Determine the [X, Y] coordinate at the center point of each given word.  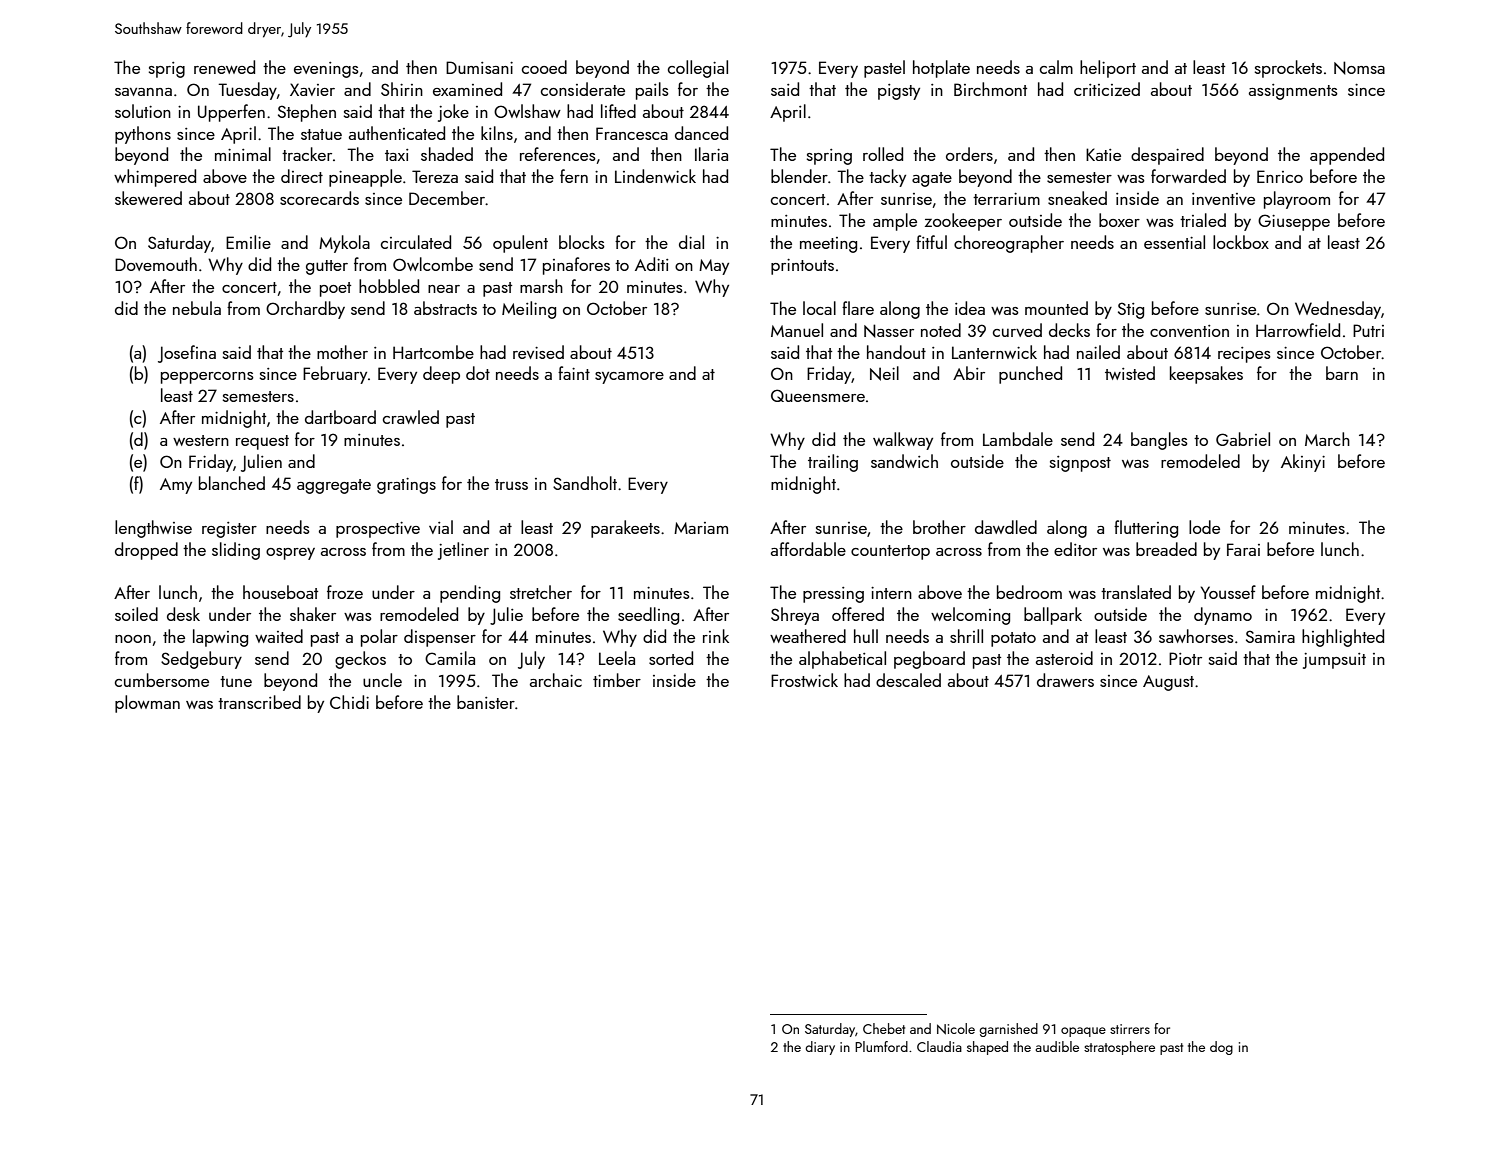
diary [820, 1048]
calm [1056, 67]
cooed [544, 67]
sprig [167, 70]
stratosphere [1119, 1048]
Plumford [881, 1046]
